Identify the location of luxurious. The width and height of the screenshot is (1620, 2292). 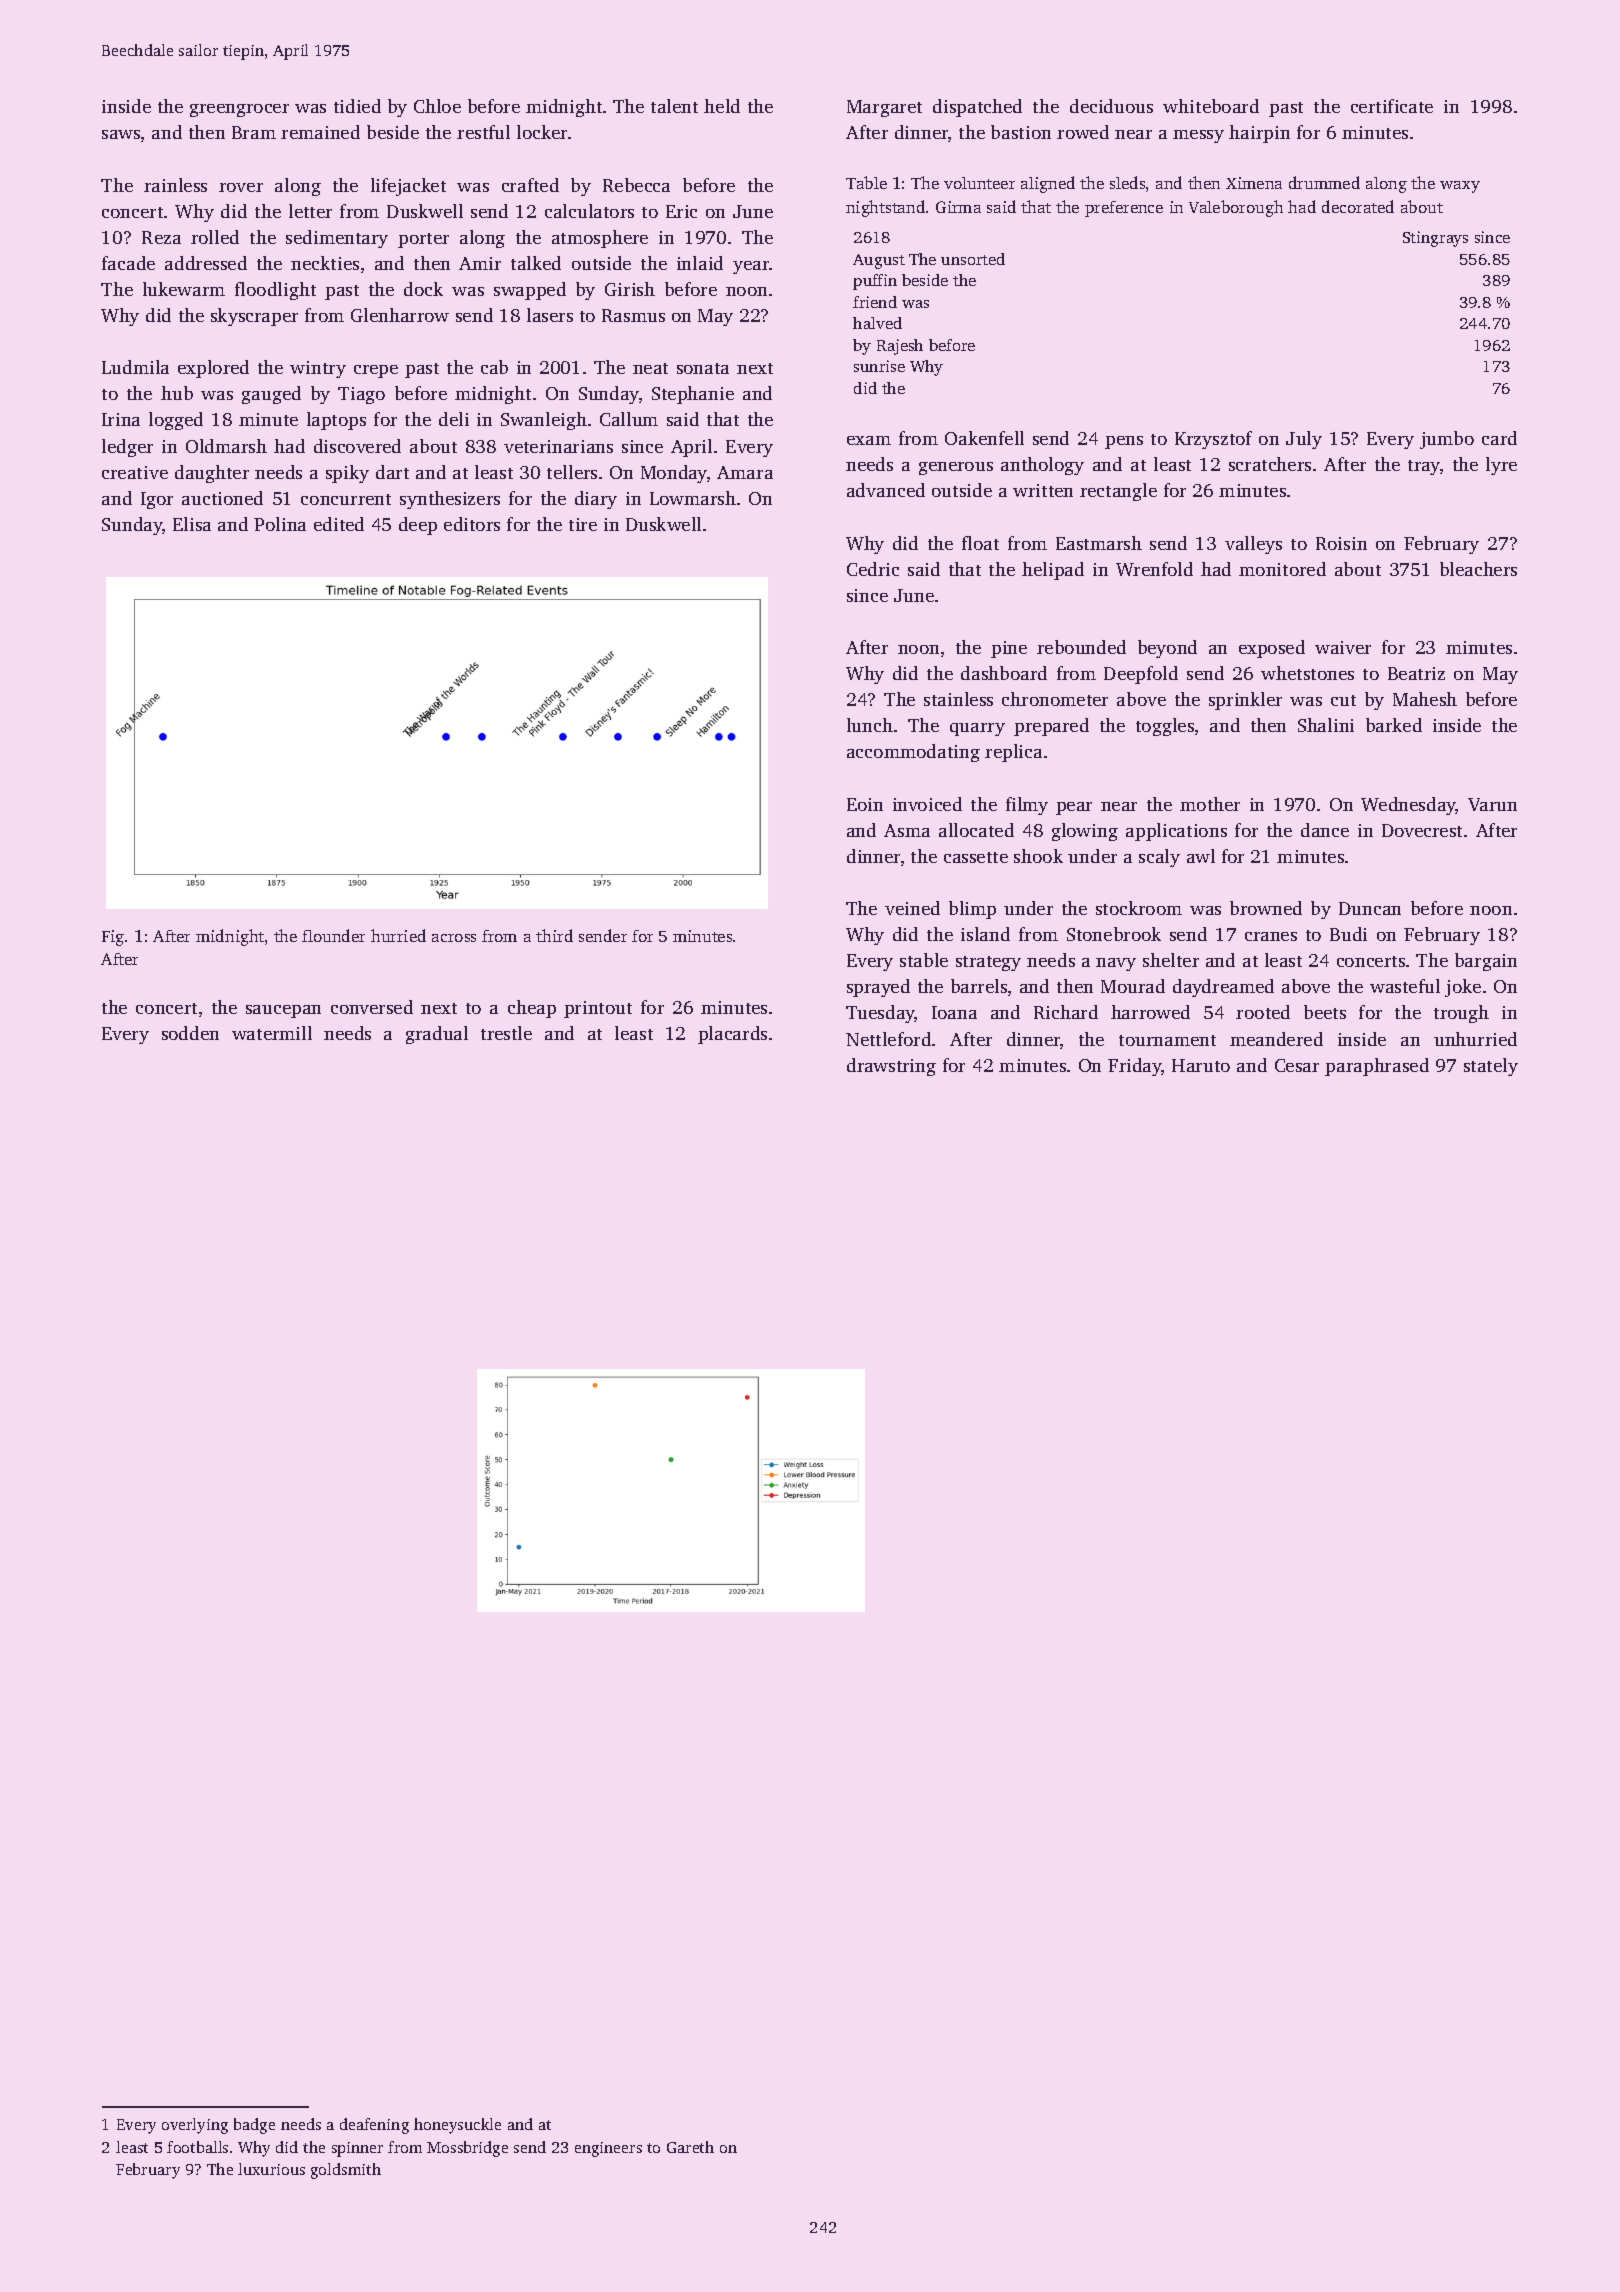
(271, 2169).
